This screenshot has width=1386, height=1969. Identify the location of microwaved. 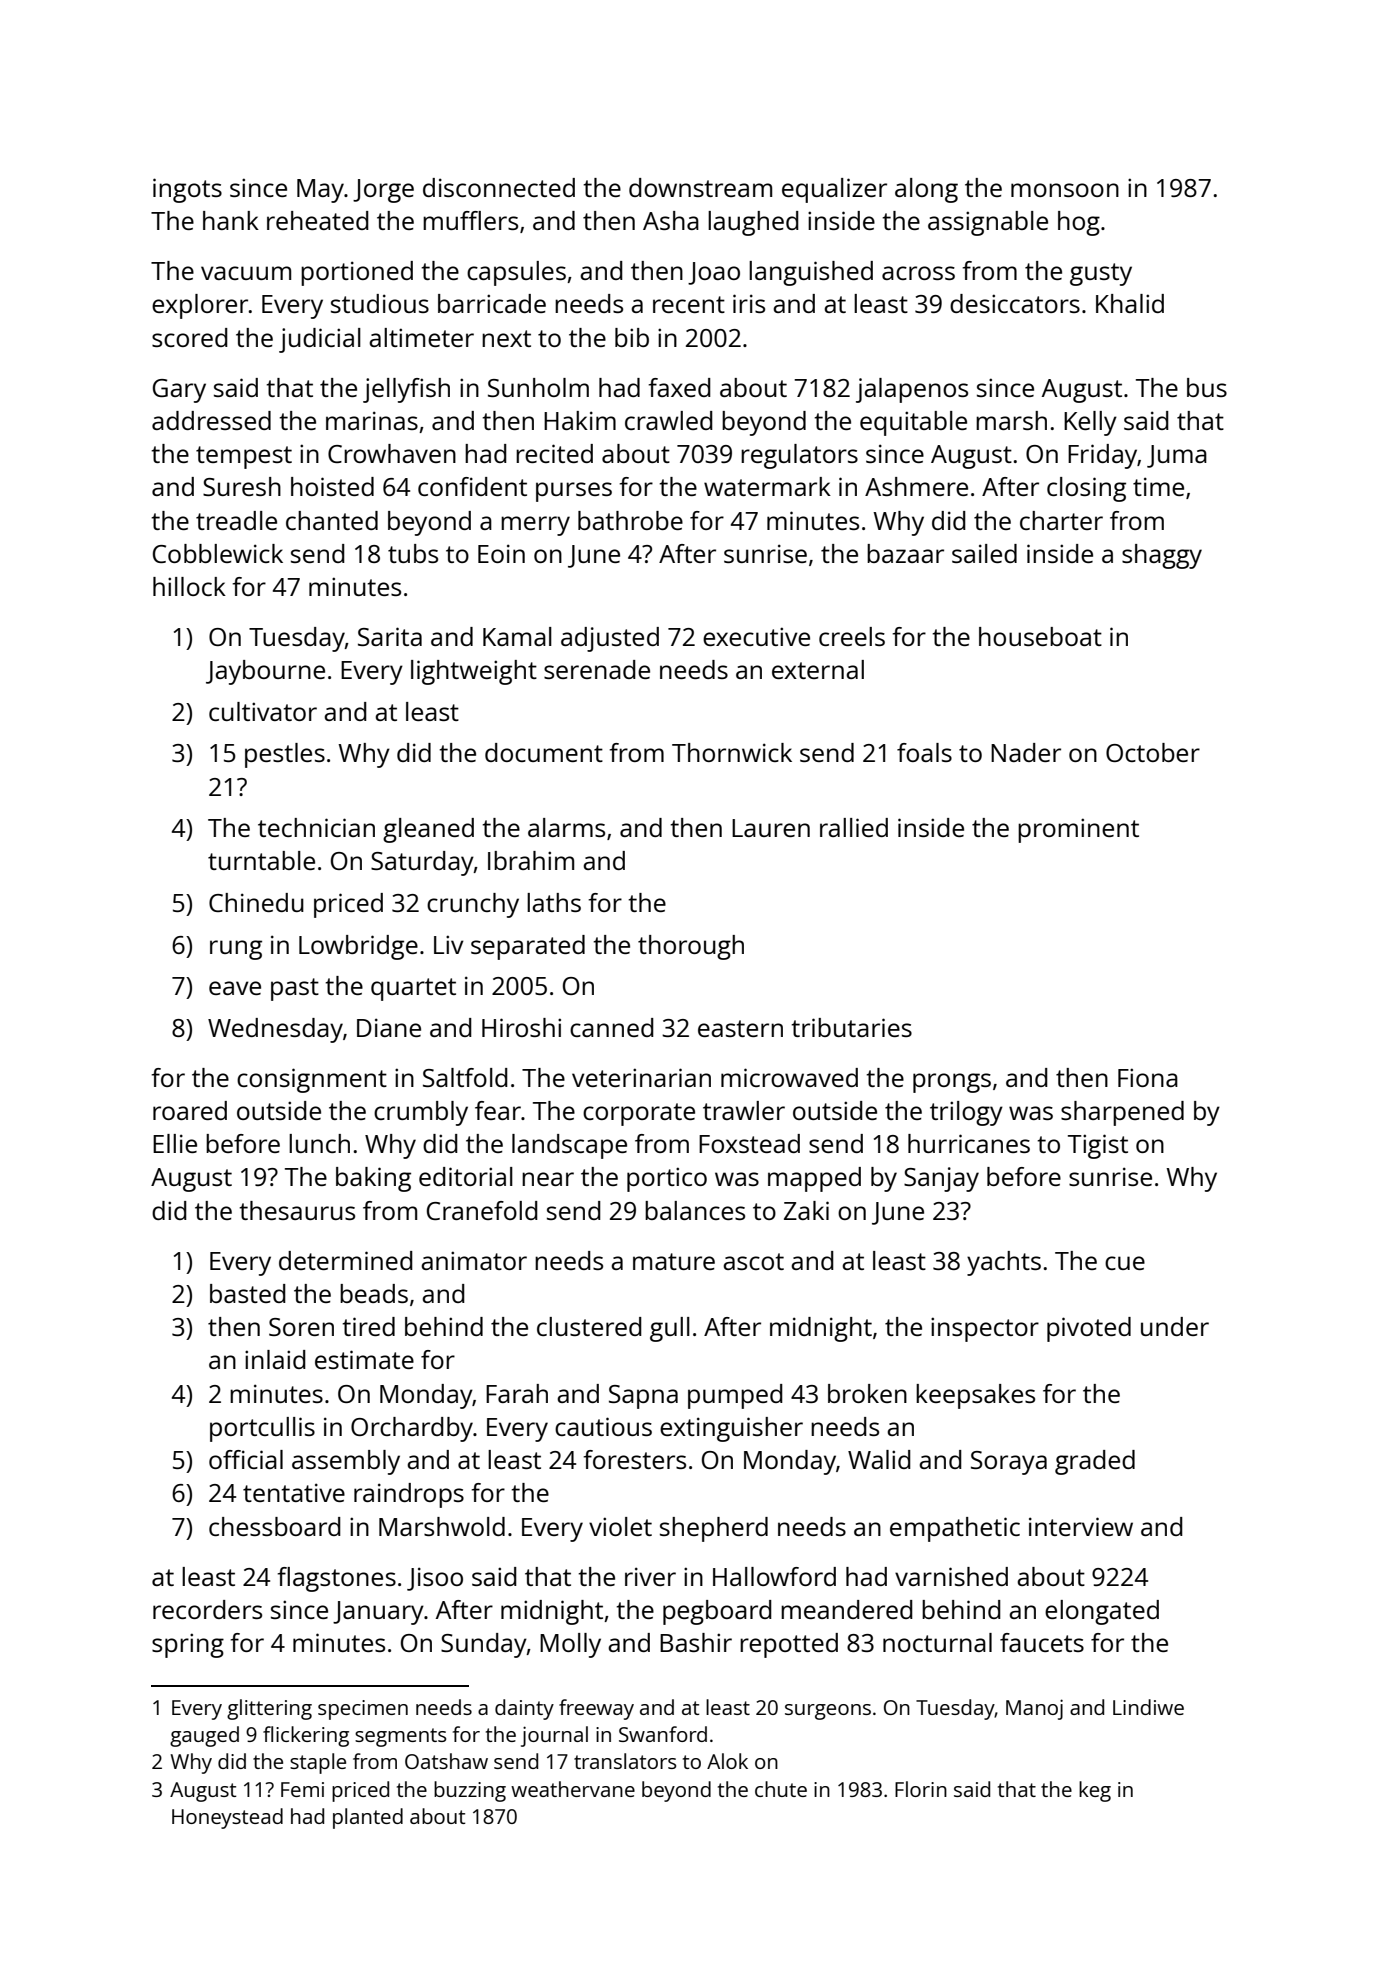
(789, 1077).
